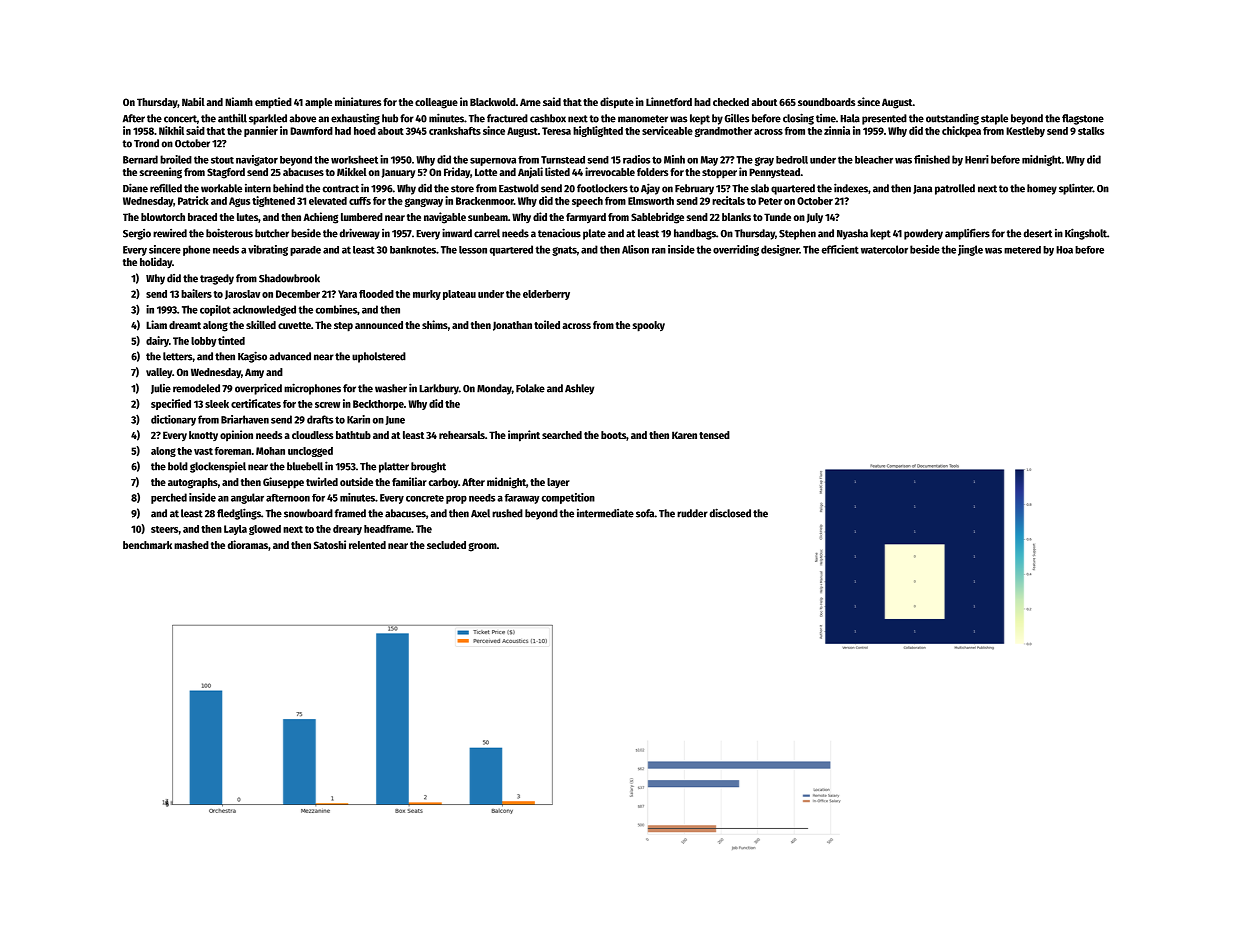  Describe the element at coordinates (147, 545) in the document. I see `benchmark` at that location.
